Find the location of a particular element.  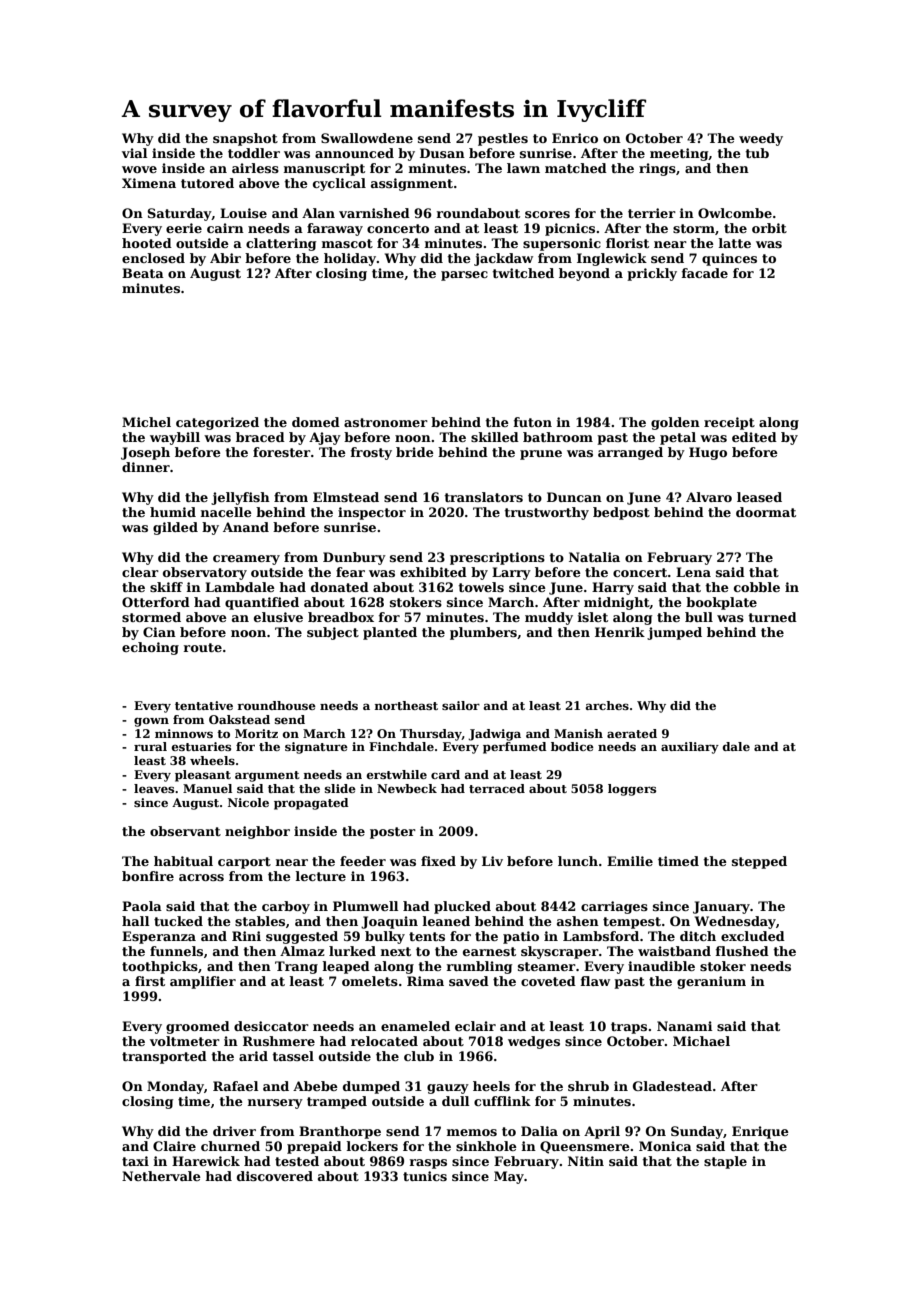

fixed is located at coordinates (438, 861).
